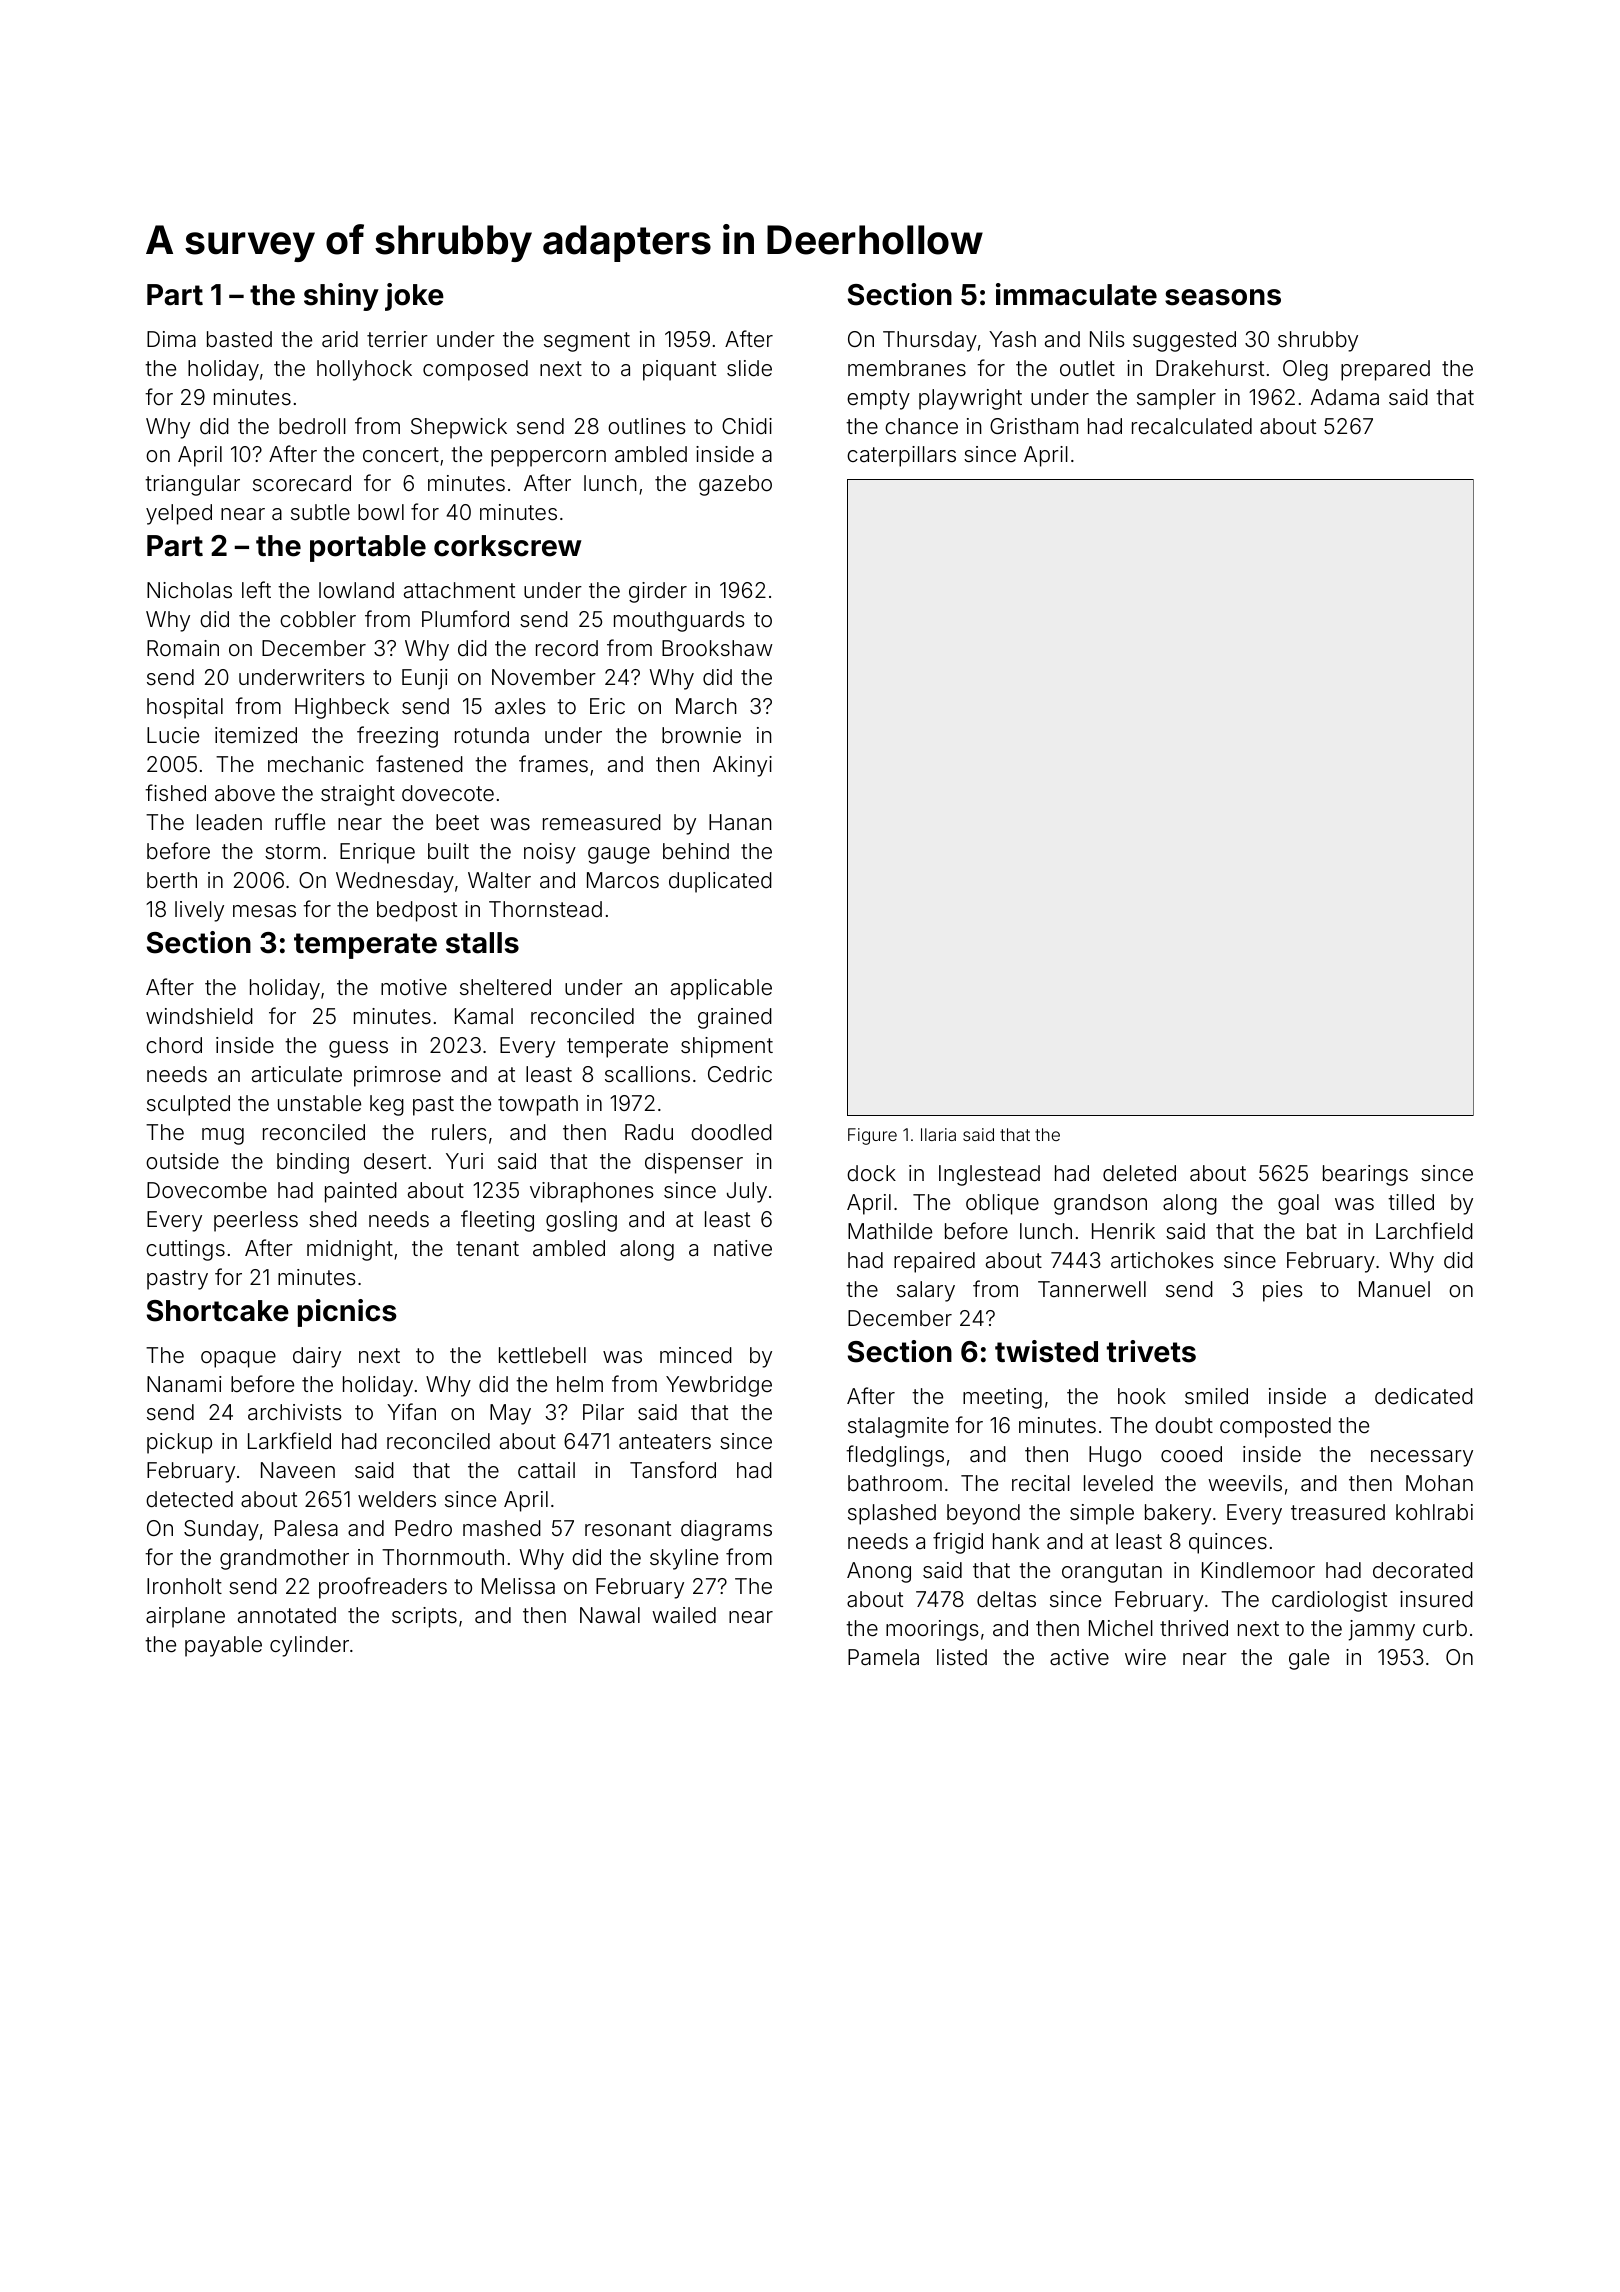  I want to click on segment, so click(587, 342).
